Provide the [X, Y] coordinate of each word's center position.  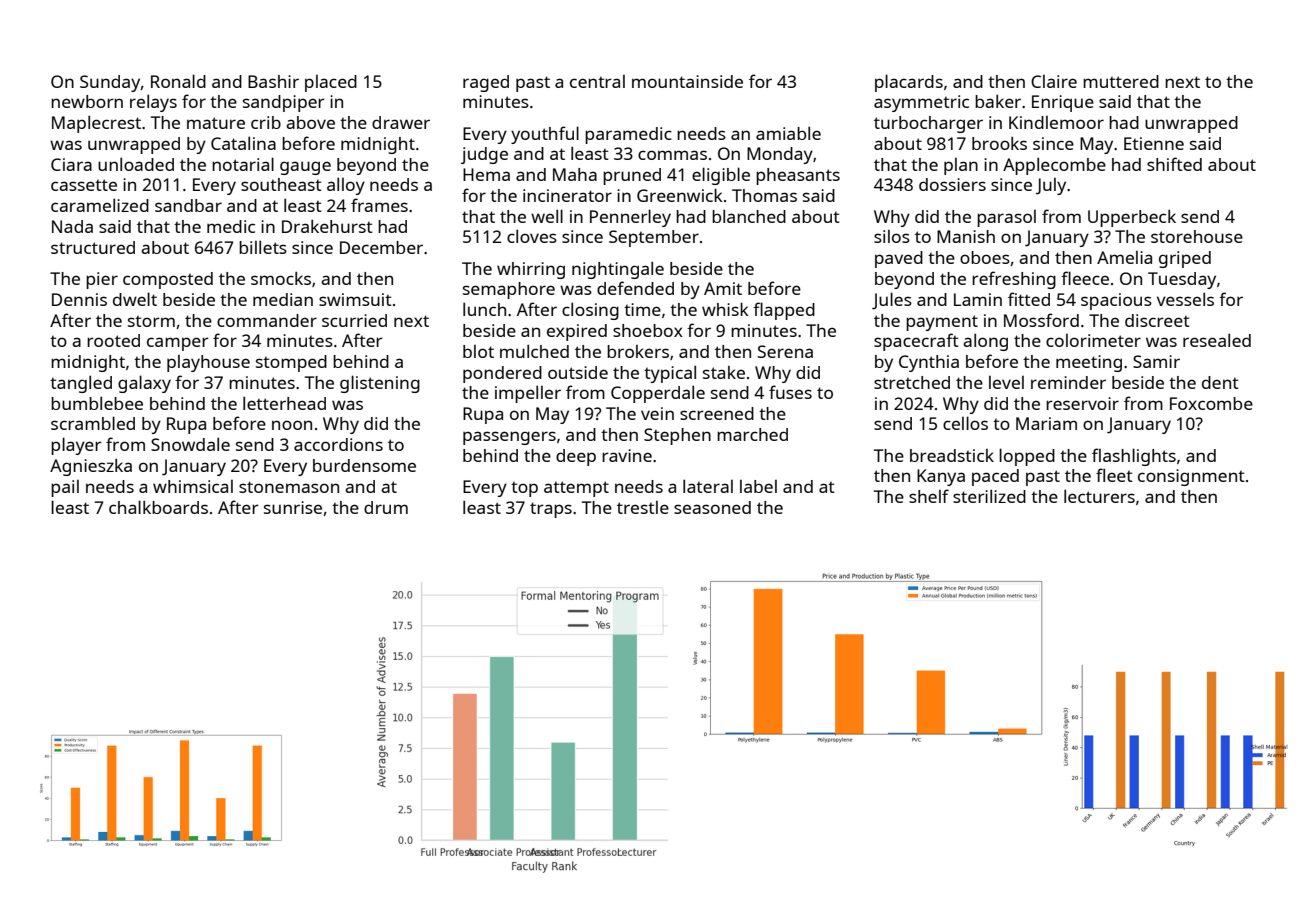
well [547, 216]
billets [263, 247]
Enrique [1063, 103]
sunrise [293, 507]
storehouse [1197, 236]
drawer [401, 122]
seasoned [712, 507]
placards [909, 83]
